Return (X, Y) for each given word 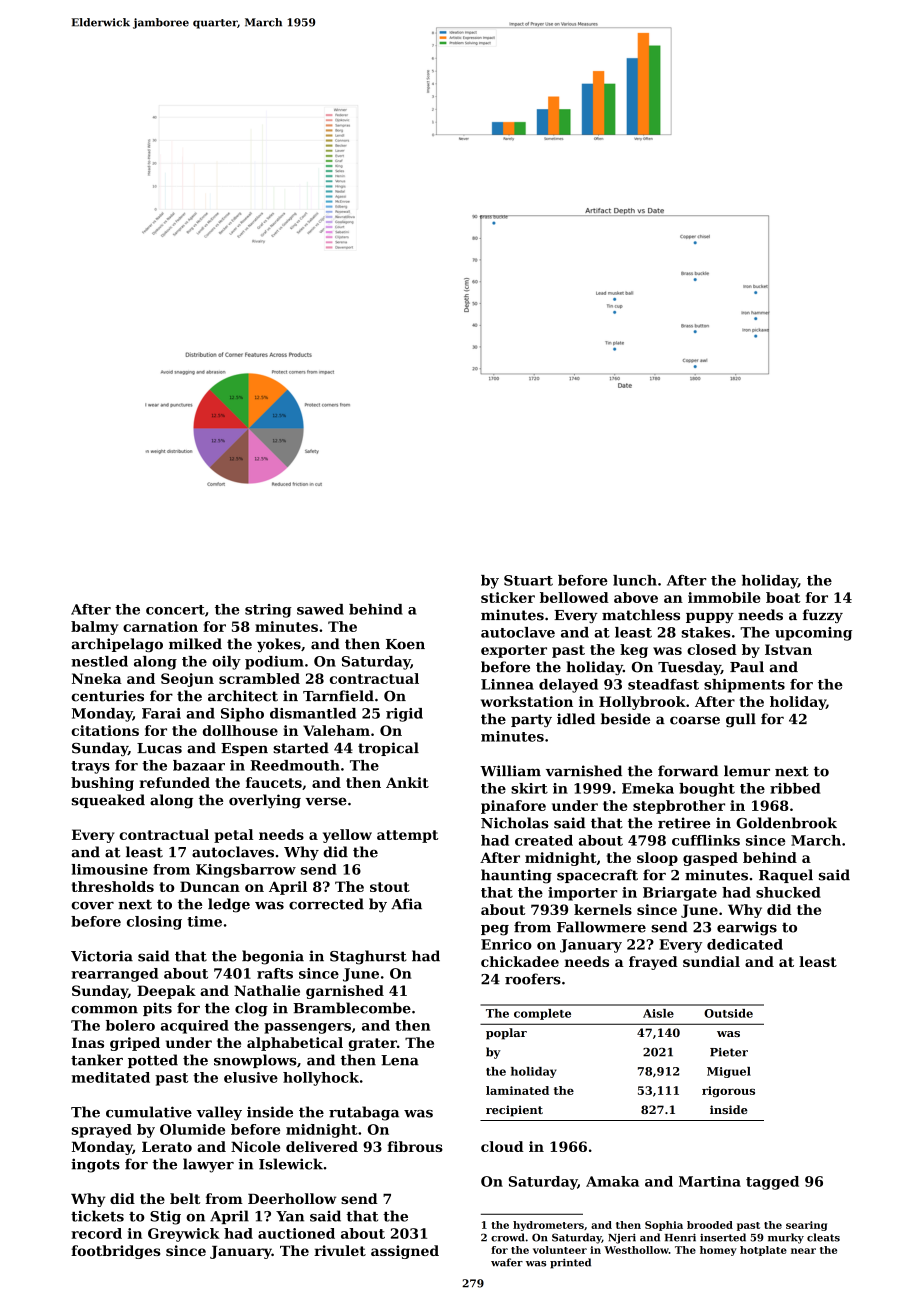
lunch (635, 580)
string (268, 611)
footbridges (116, 1252)
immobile (724, 597)
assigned (405, 1252)
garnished (345, 992)
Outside (728, 1013)
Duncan (210, 886)
